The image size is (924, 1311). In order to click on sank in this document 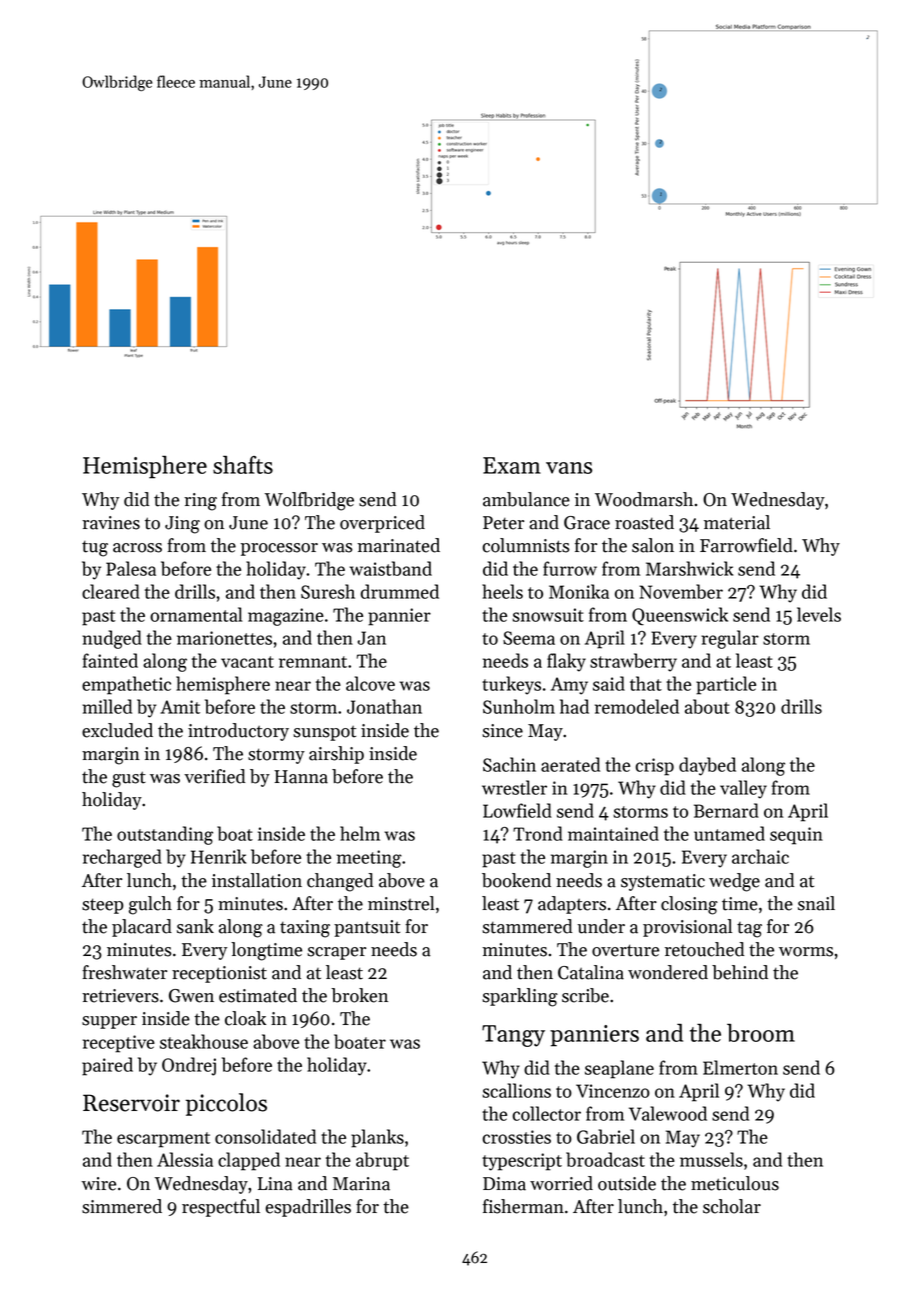, I will do `click(195, 926)`.
